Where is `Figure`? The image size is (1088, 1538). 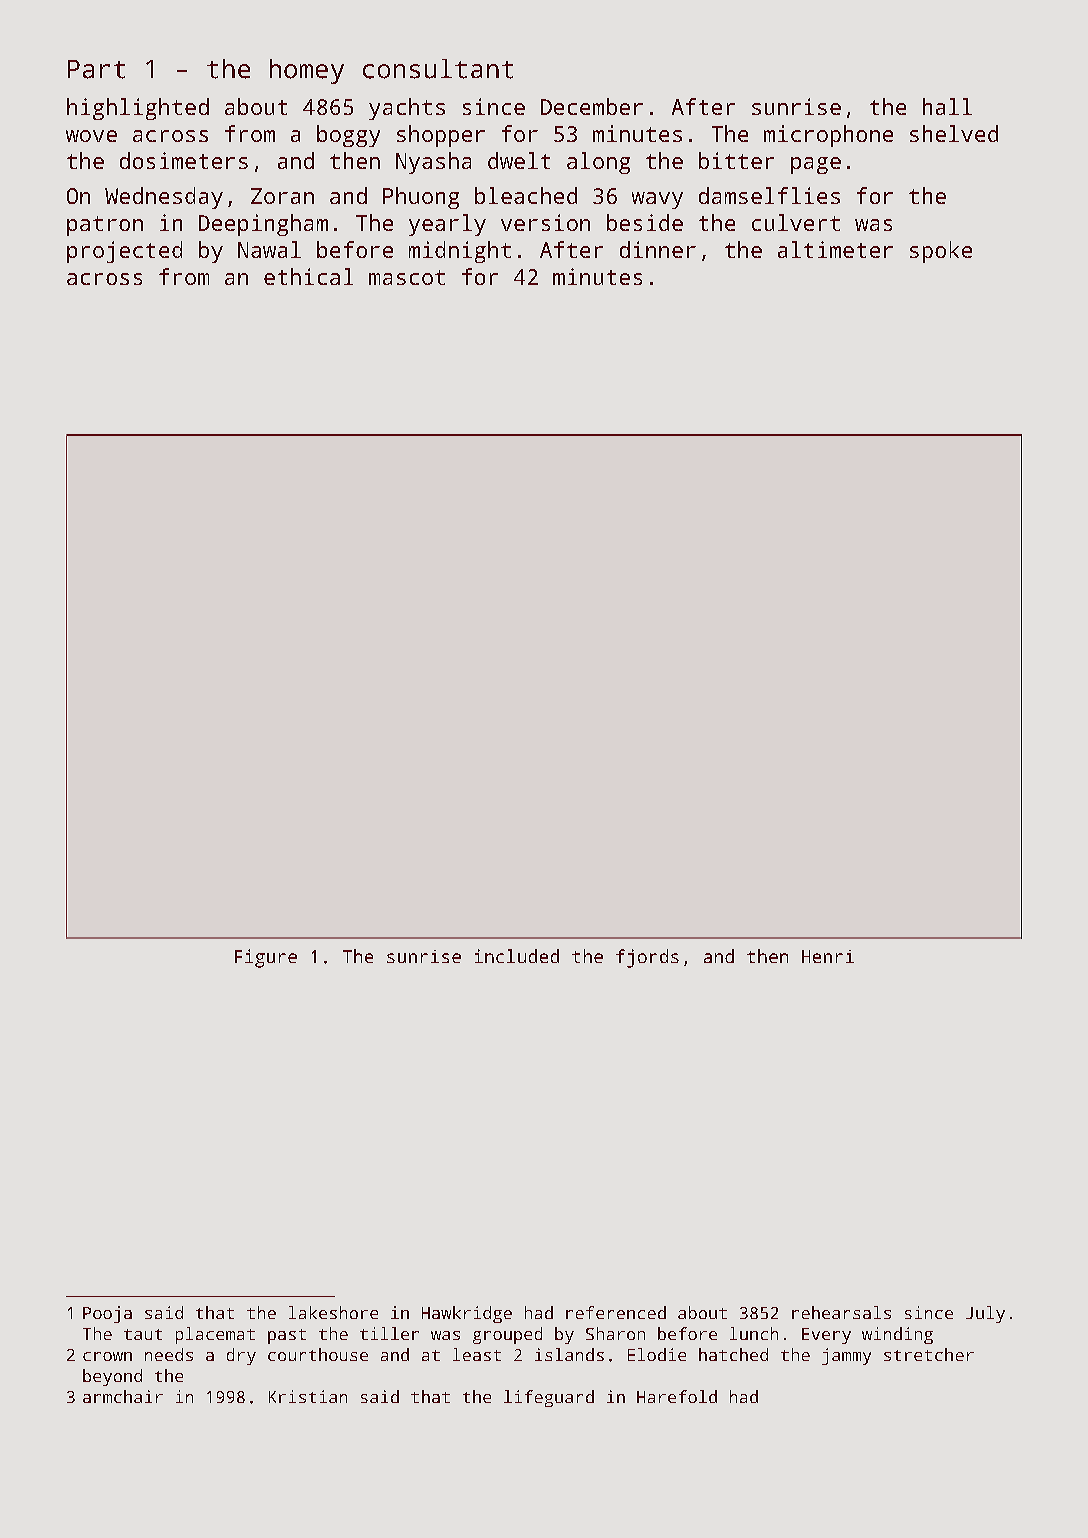
Figure is located at coordinates (266, 958).
